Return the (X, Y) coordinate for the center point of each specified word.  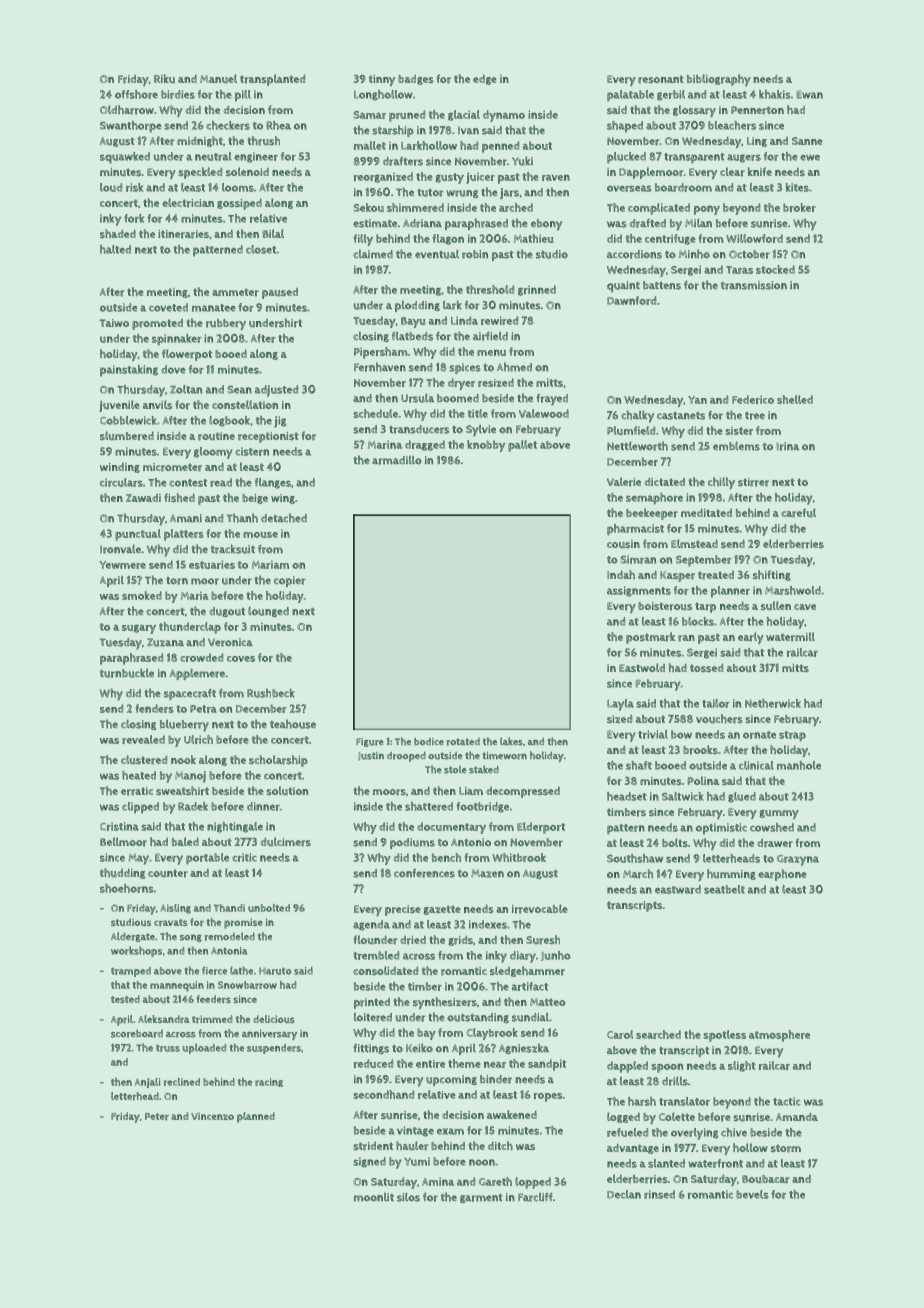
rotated (463, 742)
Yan (697, 400)
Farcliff (535, 1197)
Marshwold (793, 590)
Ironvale (120, 549)
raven (556, 178)
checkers (228, 125)
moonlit (374, 1197)
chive (734, 1132)
